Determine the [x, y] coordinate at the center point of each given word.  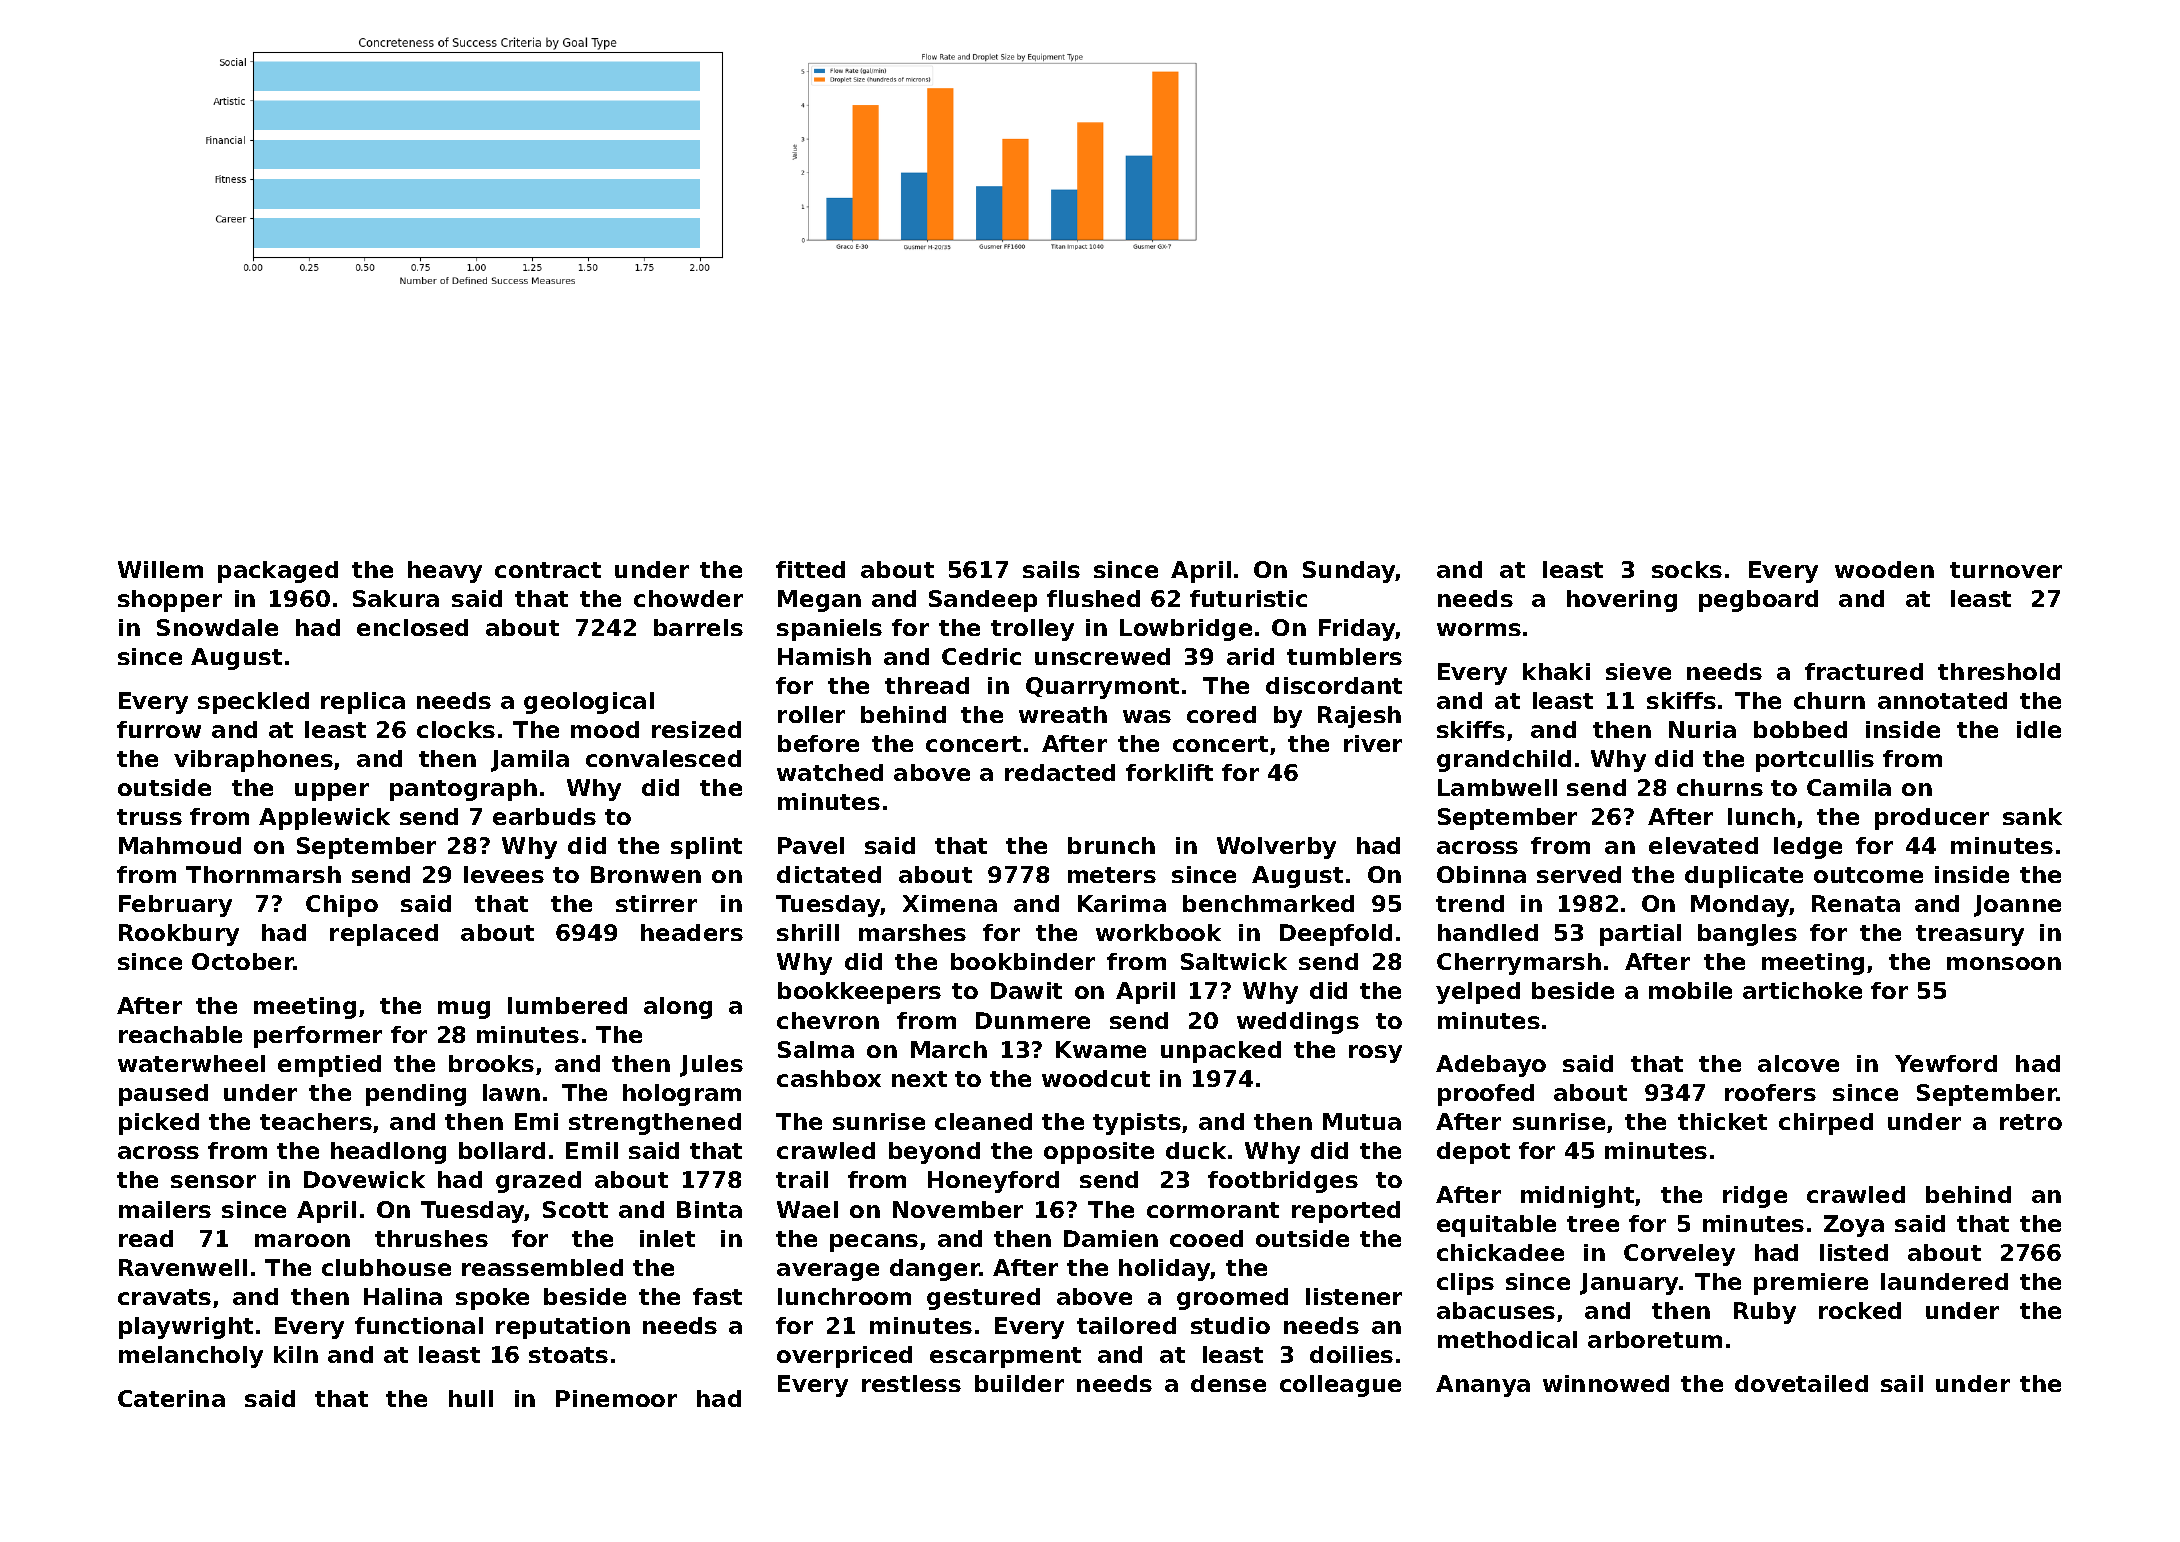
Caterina [171, 1398]
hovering [1622, 601]
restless [911, 1383]
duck [1196, 1150]
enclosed [412, 627]
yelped [1478, 993]
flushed [1093, 598]
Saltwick [1234, 961]
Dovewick [364, 1179]
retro [2031, 1122]
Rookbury [179, 935]
